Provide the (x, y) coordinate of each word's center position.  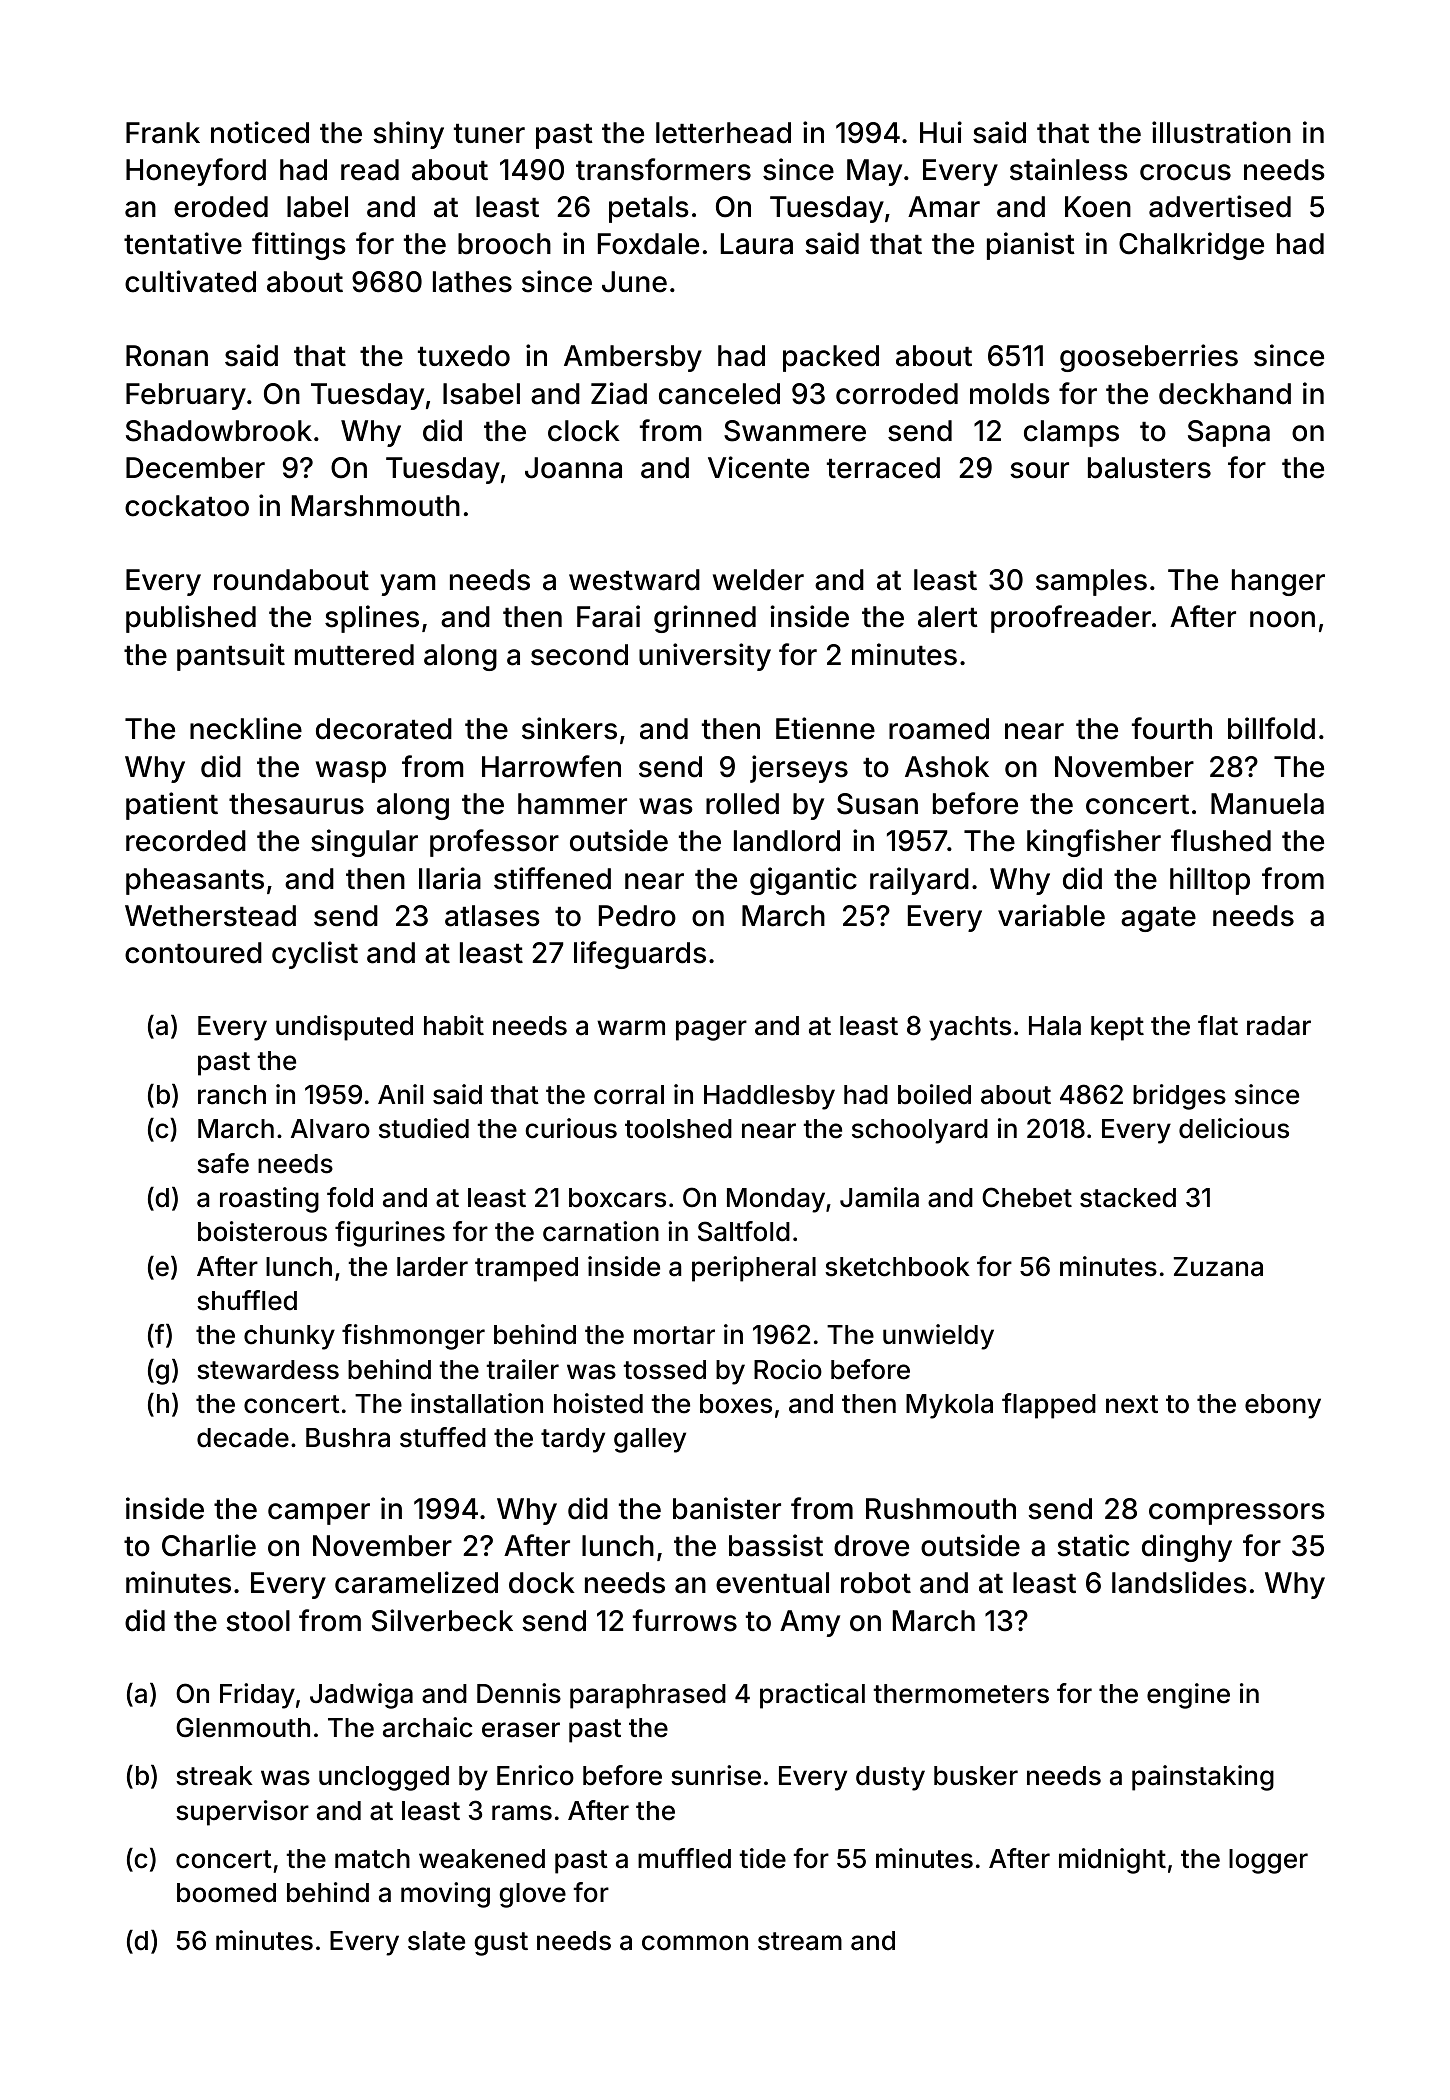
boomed (226, 1893)
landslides (1179, 1582)
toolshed (678, 1129)
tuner (489, 134)
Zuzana (1218, 1267)
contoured (193, 953)
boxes (736, 1404)
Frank (163, 133)
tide (762, 1858)
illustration (1221, 132)
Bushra (348, 1438)
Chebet (1027, 1197)
